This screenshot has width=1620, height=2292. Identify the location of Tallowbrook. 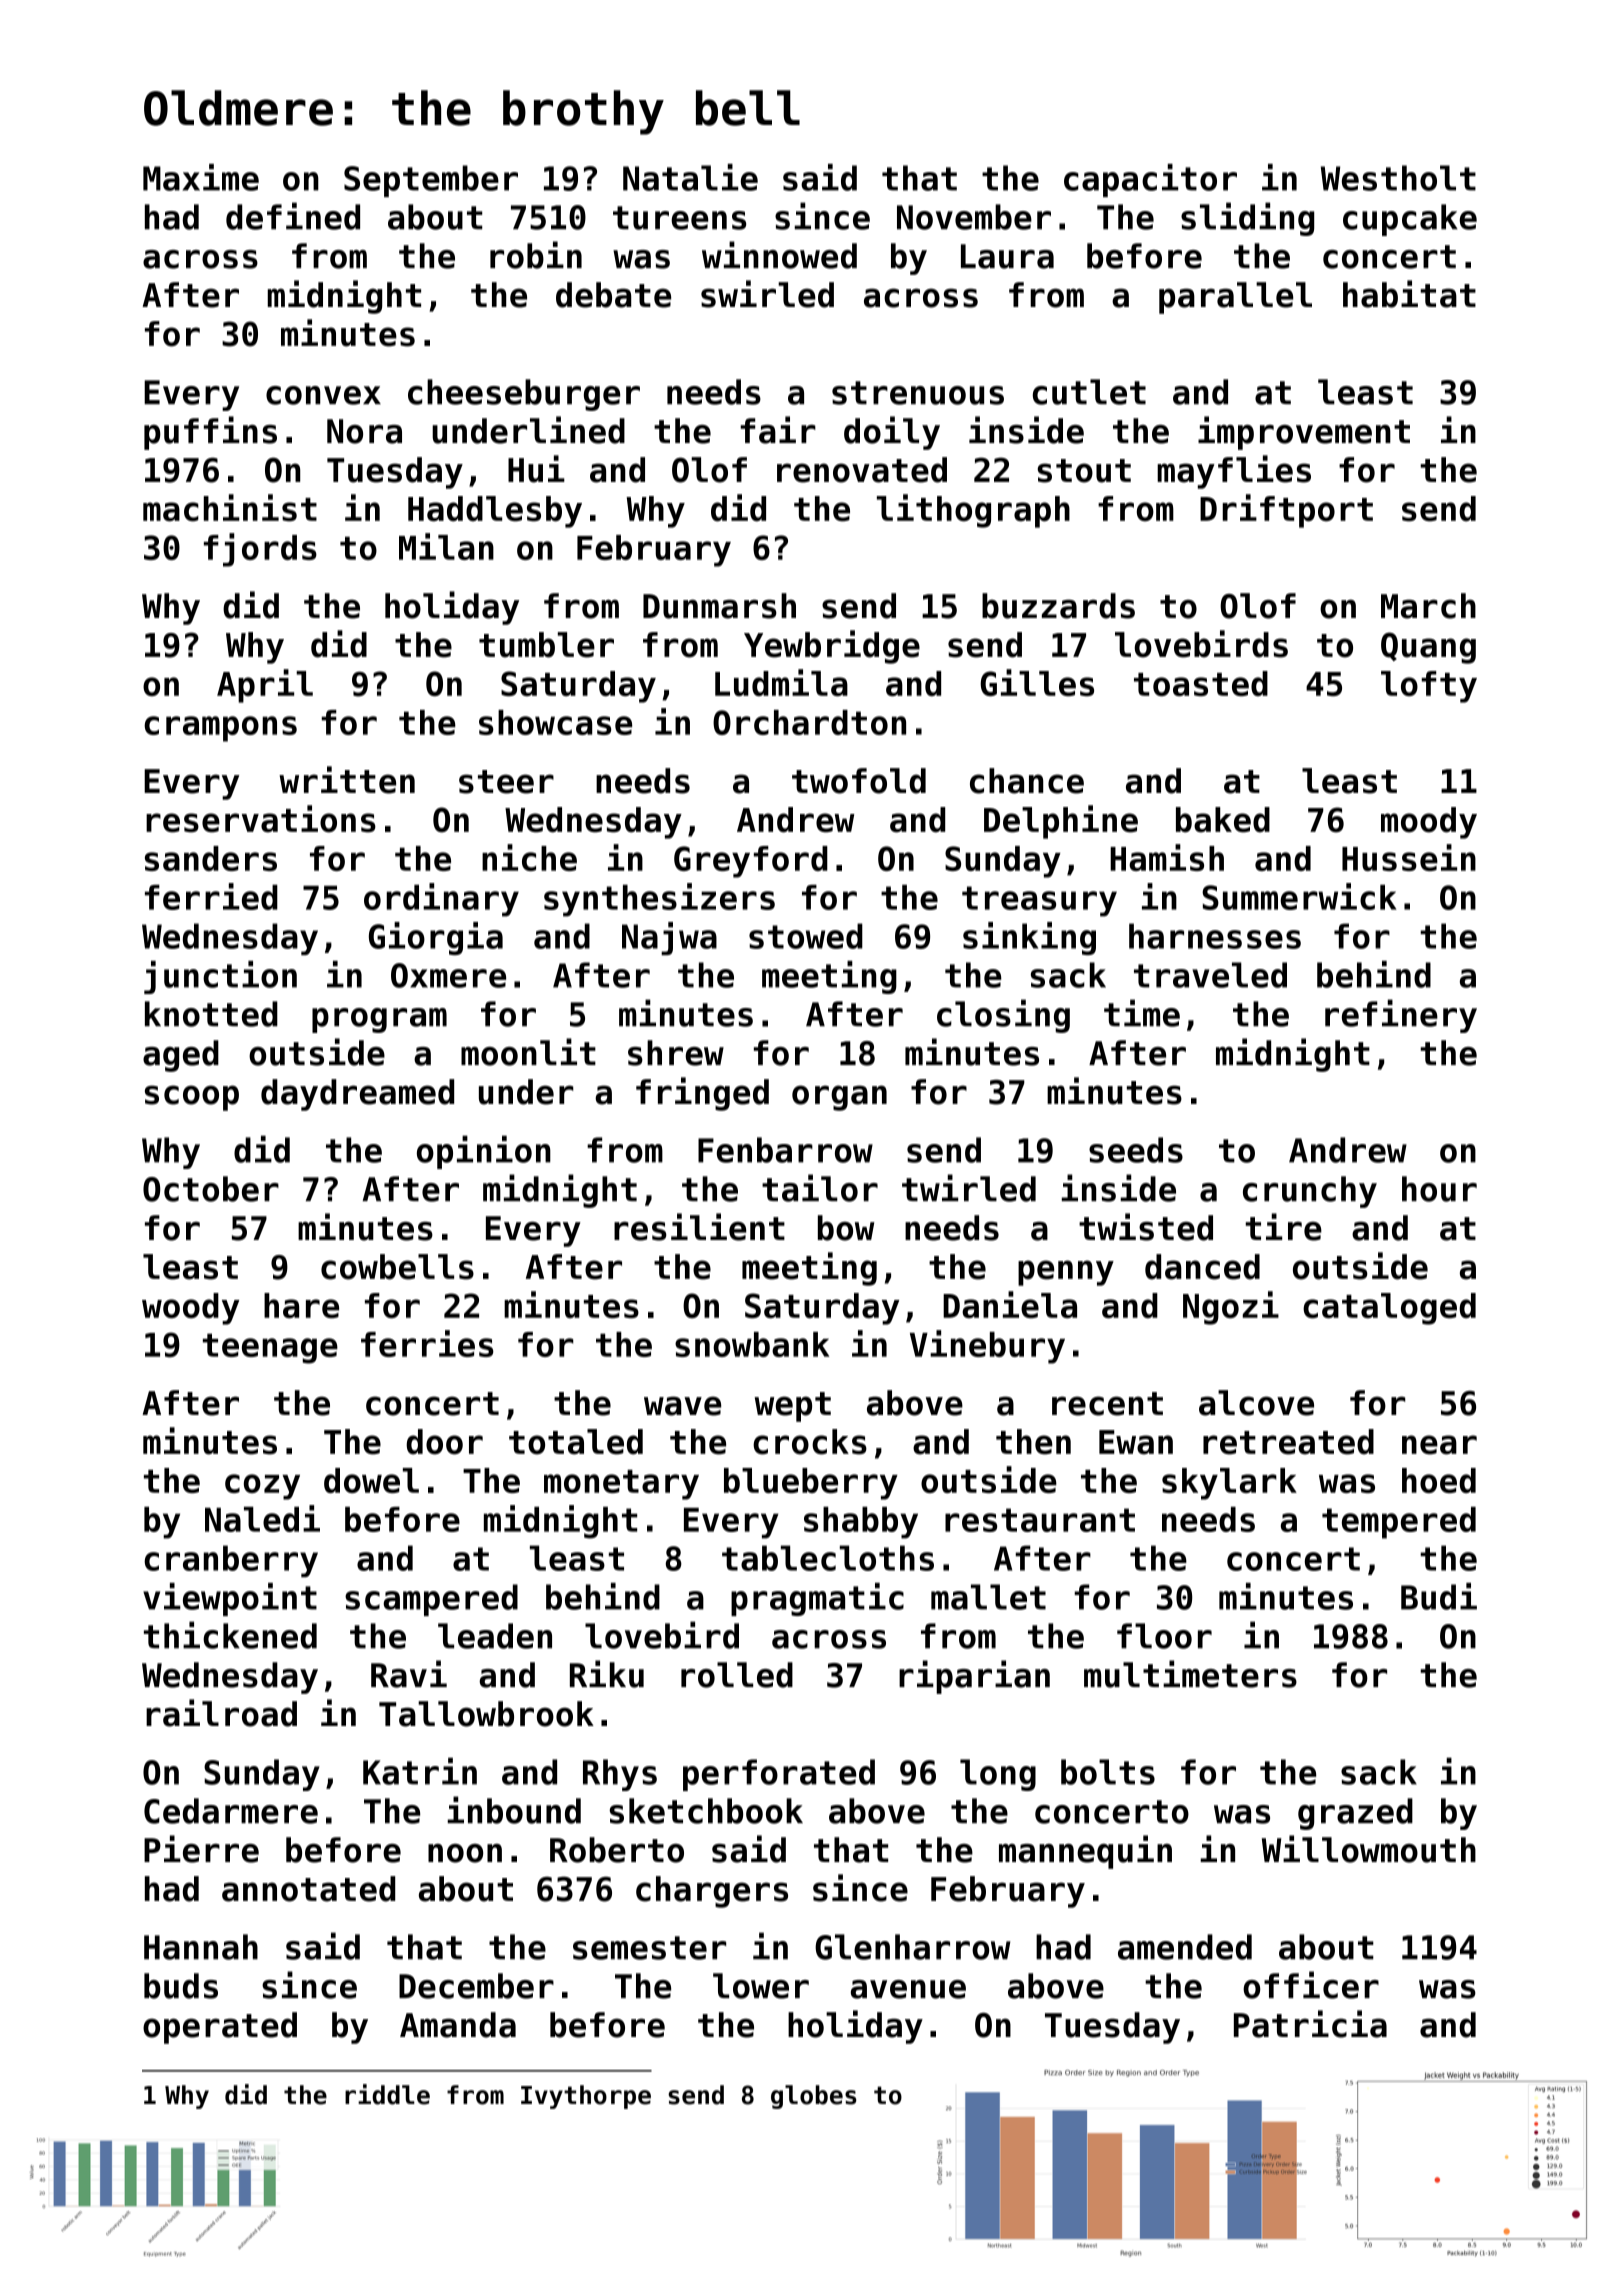
(486, 1714).
